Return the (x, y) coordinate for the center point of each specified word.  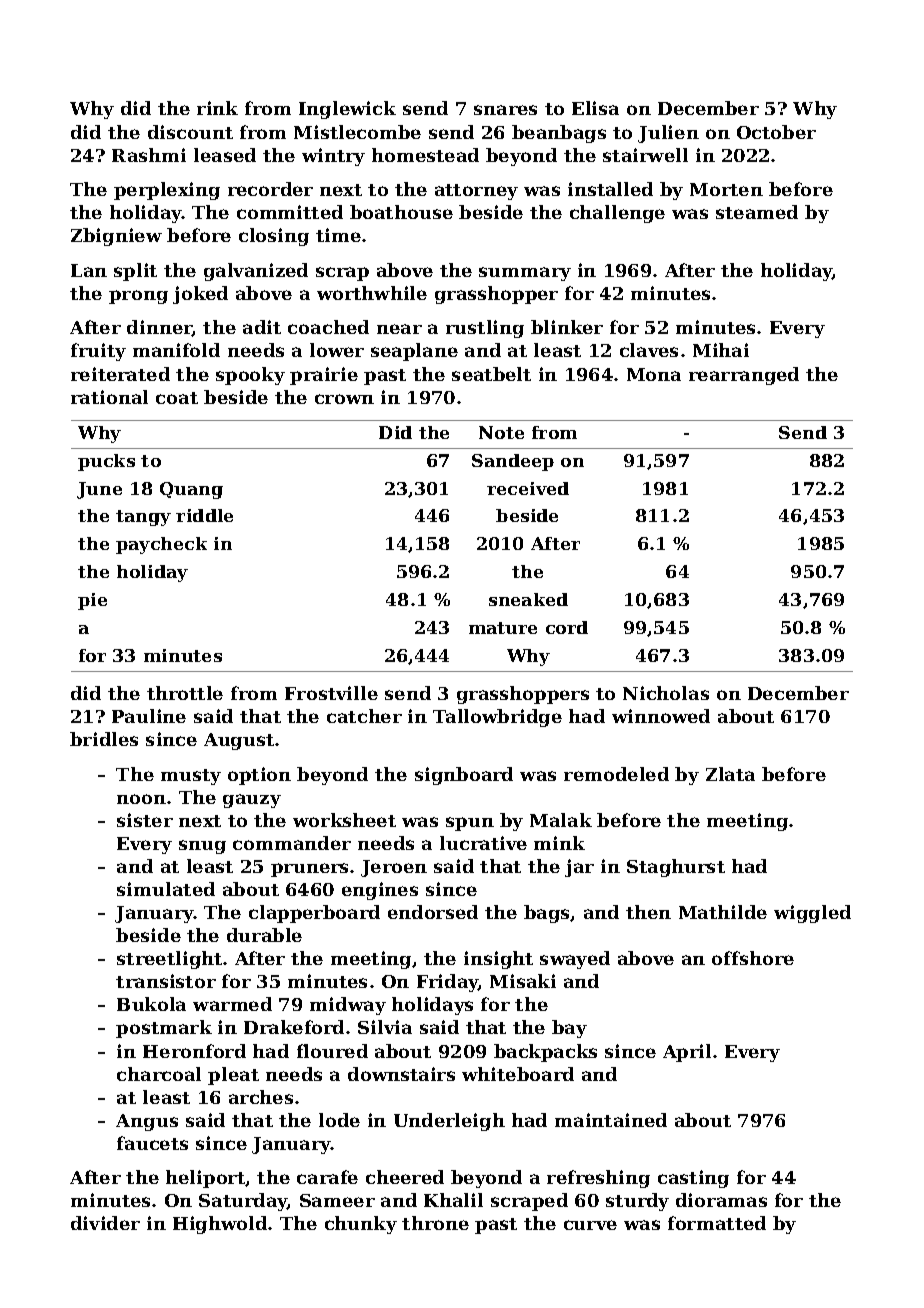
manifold (176, 350)
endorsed (433, 912)
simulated (166, 889)
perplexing (167, 191)
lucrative (483, 843)
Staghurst (676, 868)
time (338, 235)
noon (141, 799)
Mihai (721, 350)
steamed (757, 212)
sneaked (528, 599)
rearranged (744, 376)
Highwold (220, 1225)
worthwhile (372, 293)
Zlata (730, 774)
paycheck (161, 545)
